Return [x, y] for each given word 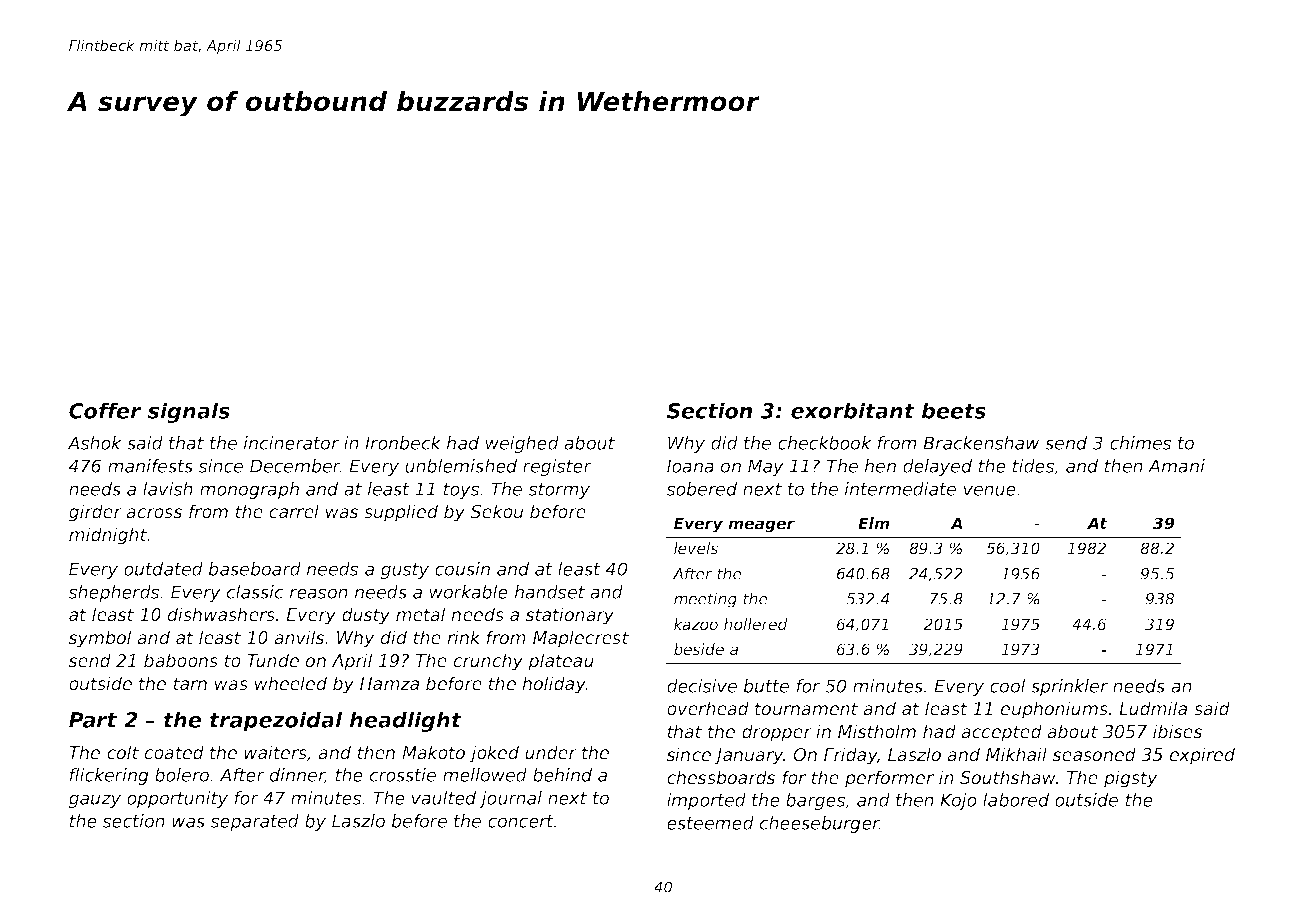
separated [255, 822]
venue [990, 490]
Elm [874, 523]
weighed [522, 444]
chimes [1140, 443]
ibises [1177, 731]
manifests [150, 466]
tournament [806, 709]
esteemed [710, 823]
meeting [705, 600]
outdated [163, 569]
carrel [294, 511]
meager [761, 526]
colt [123, 752]
